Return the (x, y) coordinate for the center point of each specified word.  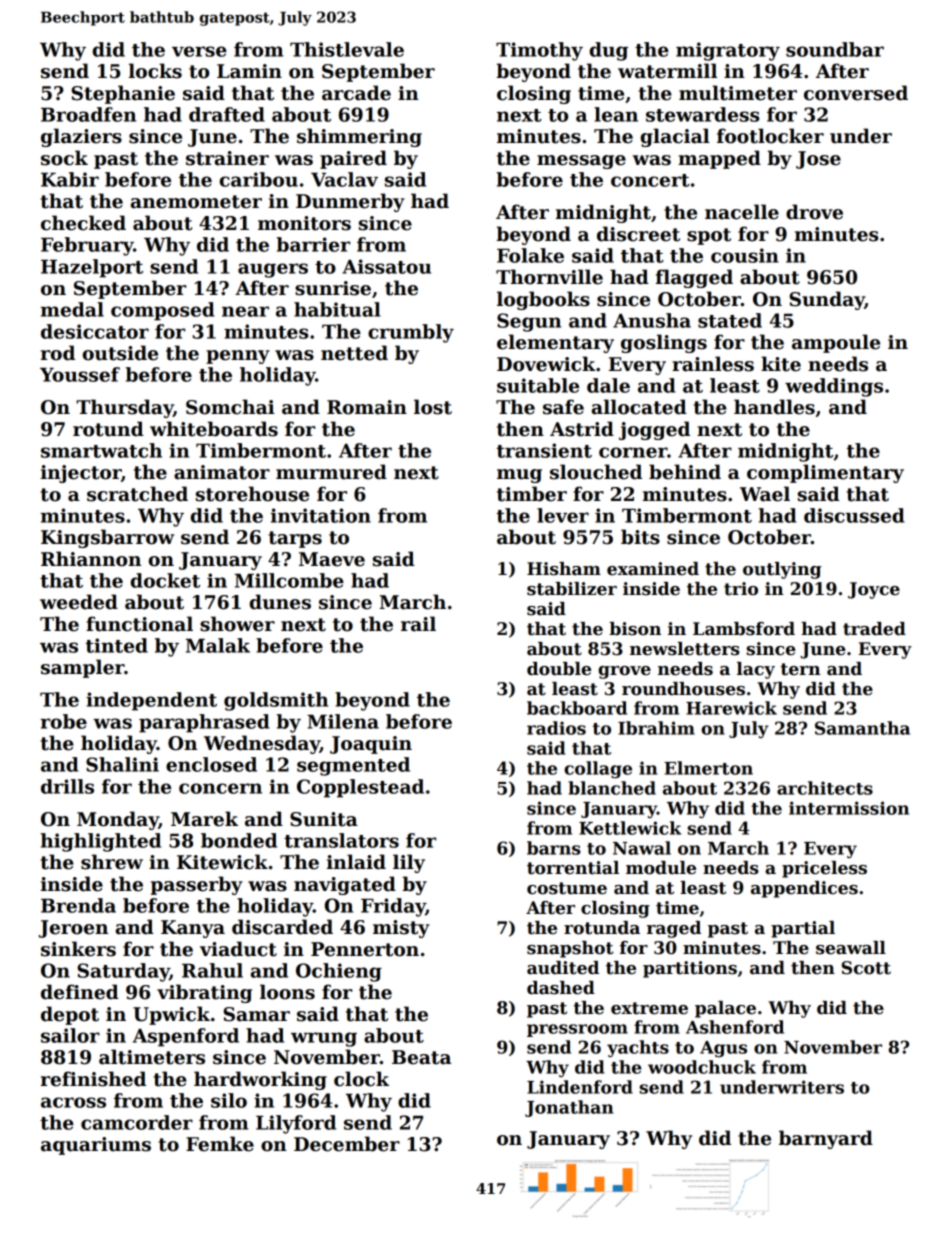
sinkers (78, 949)
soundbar (835, 49)
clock (361, 1079)
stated (730, 320)
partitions (690, 969)
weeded (79, 602)
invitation (321, 515)
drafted (227, 114)
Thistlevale (347, 49)
